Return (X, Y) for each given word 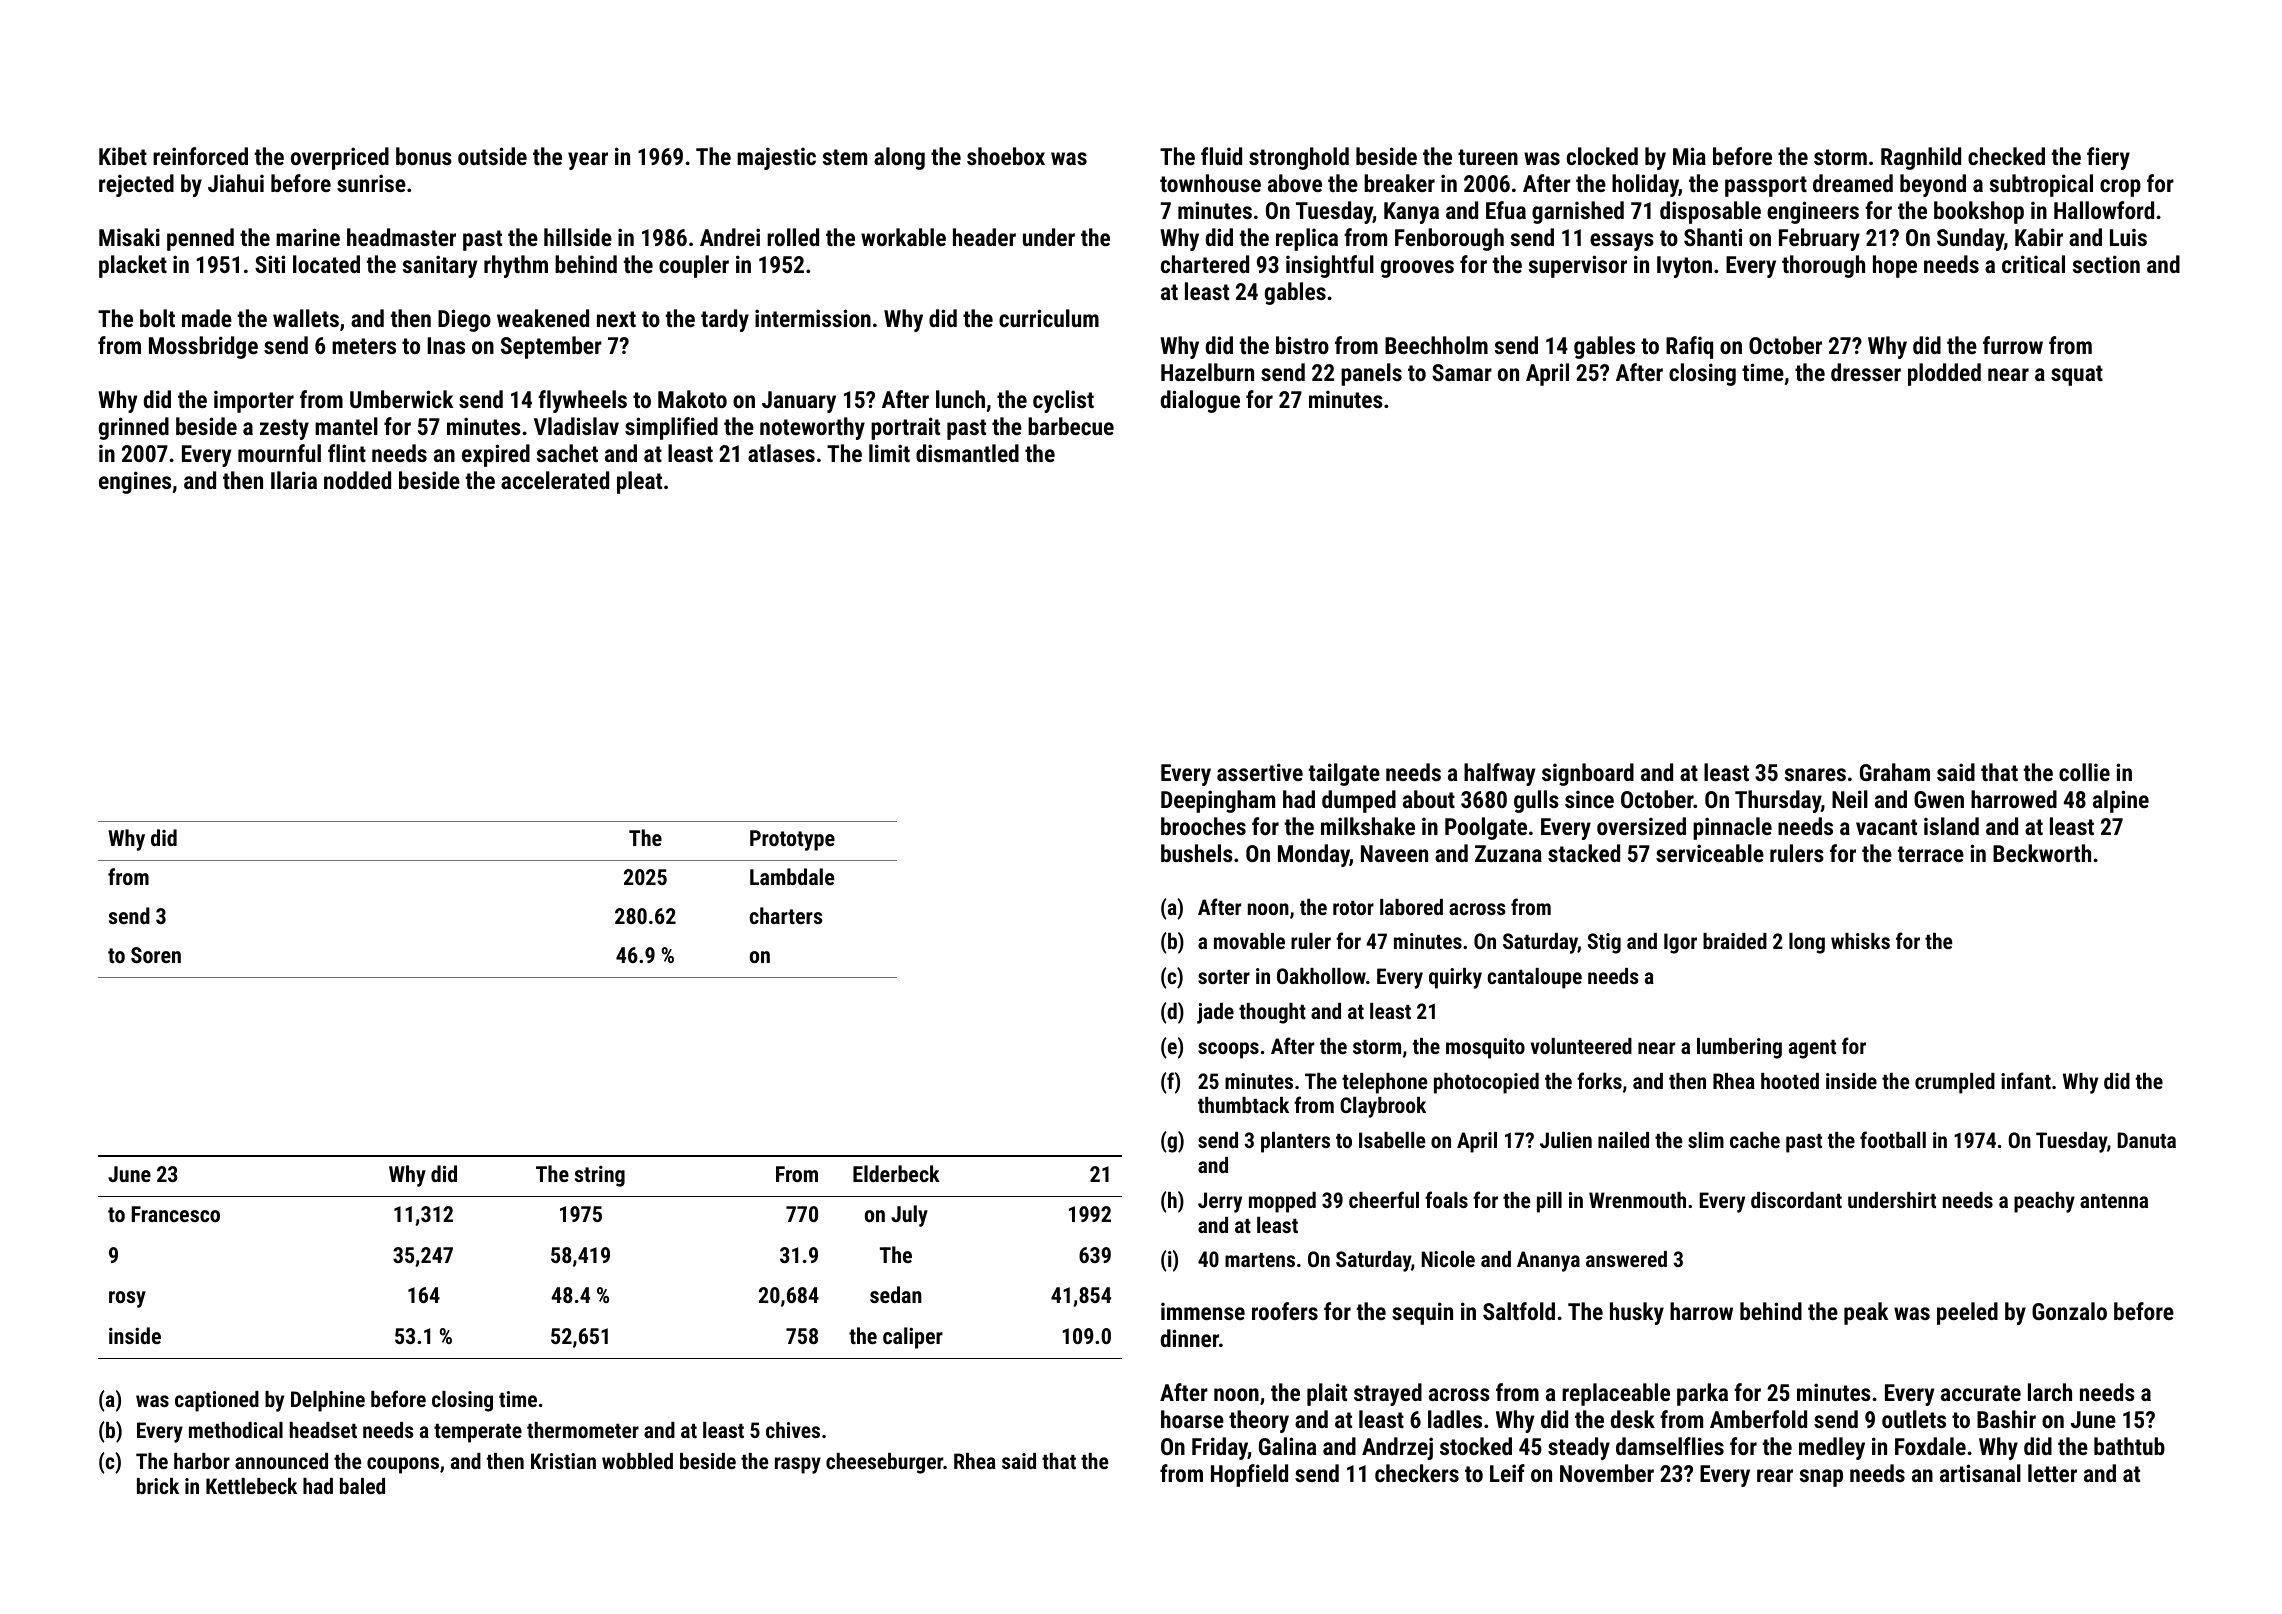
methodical (236, 1430)
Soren (156, 955)
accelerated (555, 480)
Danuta (2146, 1140)
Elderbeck (896, 1173)
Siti (270, 264)
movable (1249, 941)
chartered (1205, 264)
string (600, 1176)
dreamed (1853, 183)
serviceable (1710, 853)
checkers (1417, 1473)
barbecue (1071, 426)
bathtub (2129, 1446)
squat (2077, 375)
